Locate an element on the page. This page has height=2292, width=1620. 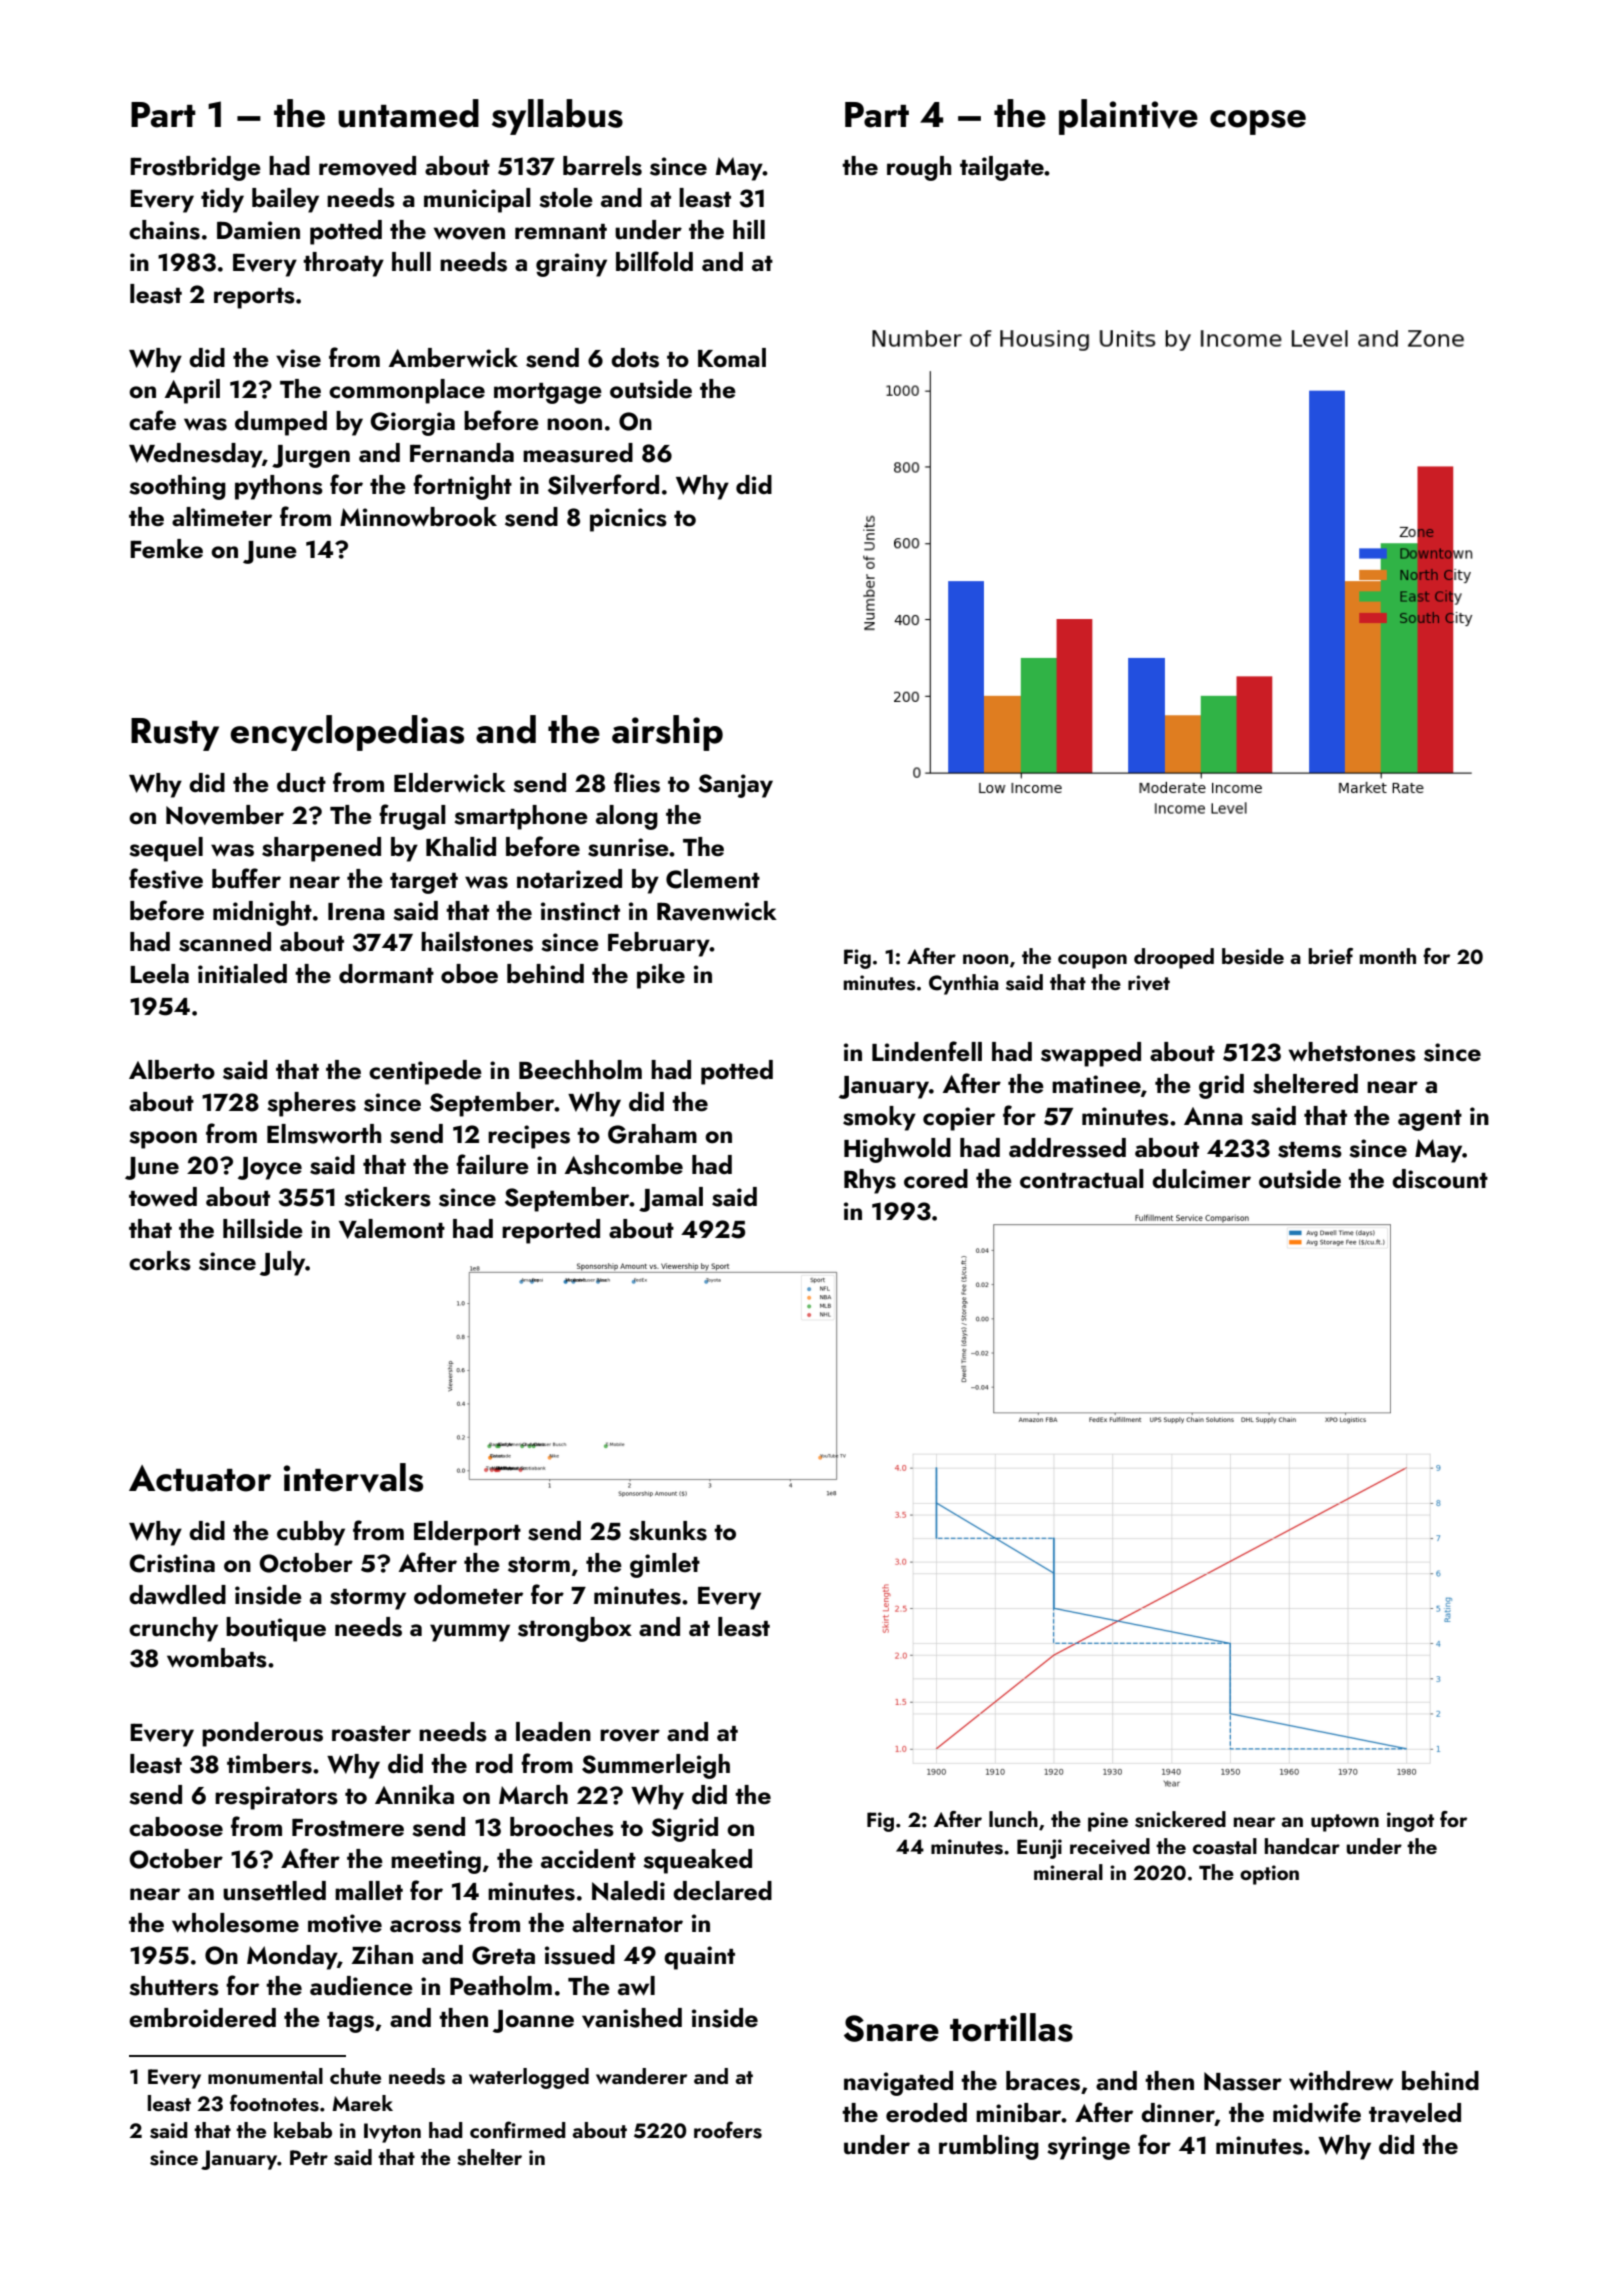
dulcimer is located at coordinates (1201, 1179).
